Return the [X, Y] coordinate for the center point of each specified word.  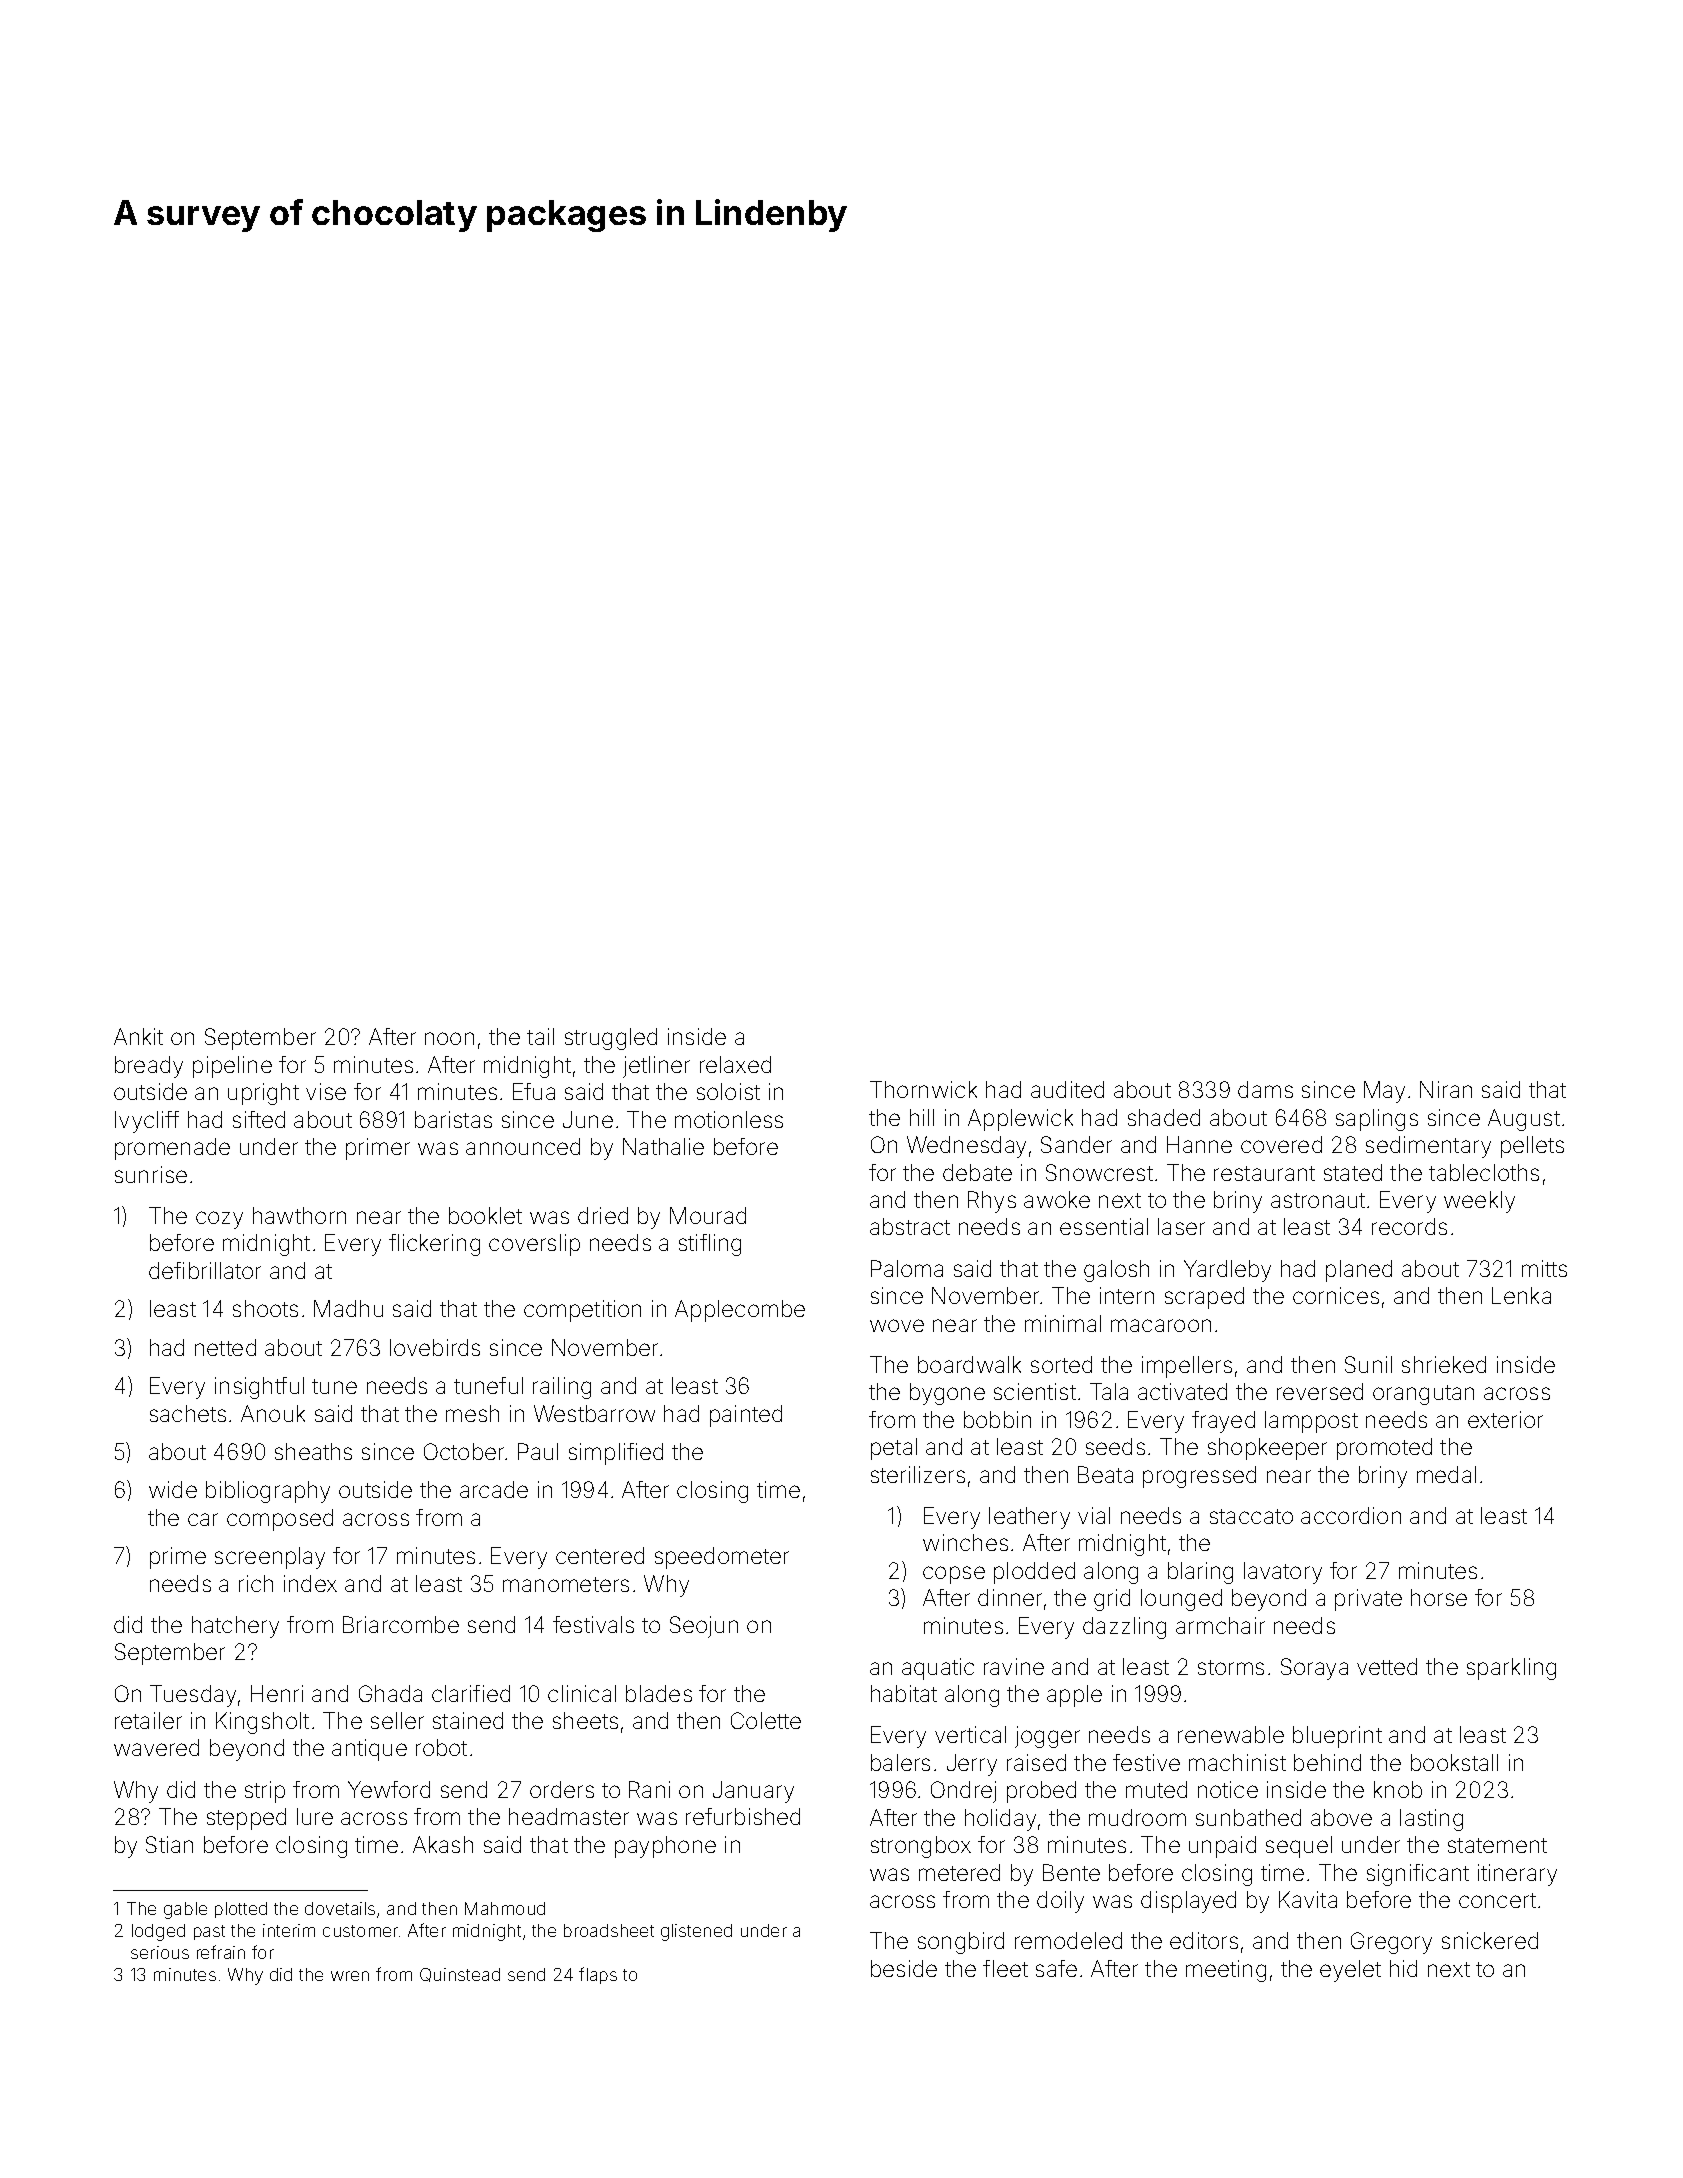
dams [1265, 1089]
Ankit [138, 1036]
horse [1439, 1597]
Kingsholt [262, 1723]
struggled [611, 1039]
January [753, 1792]
